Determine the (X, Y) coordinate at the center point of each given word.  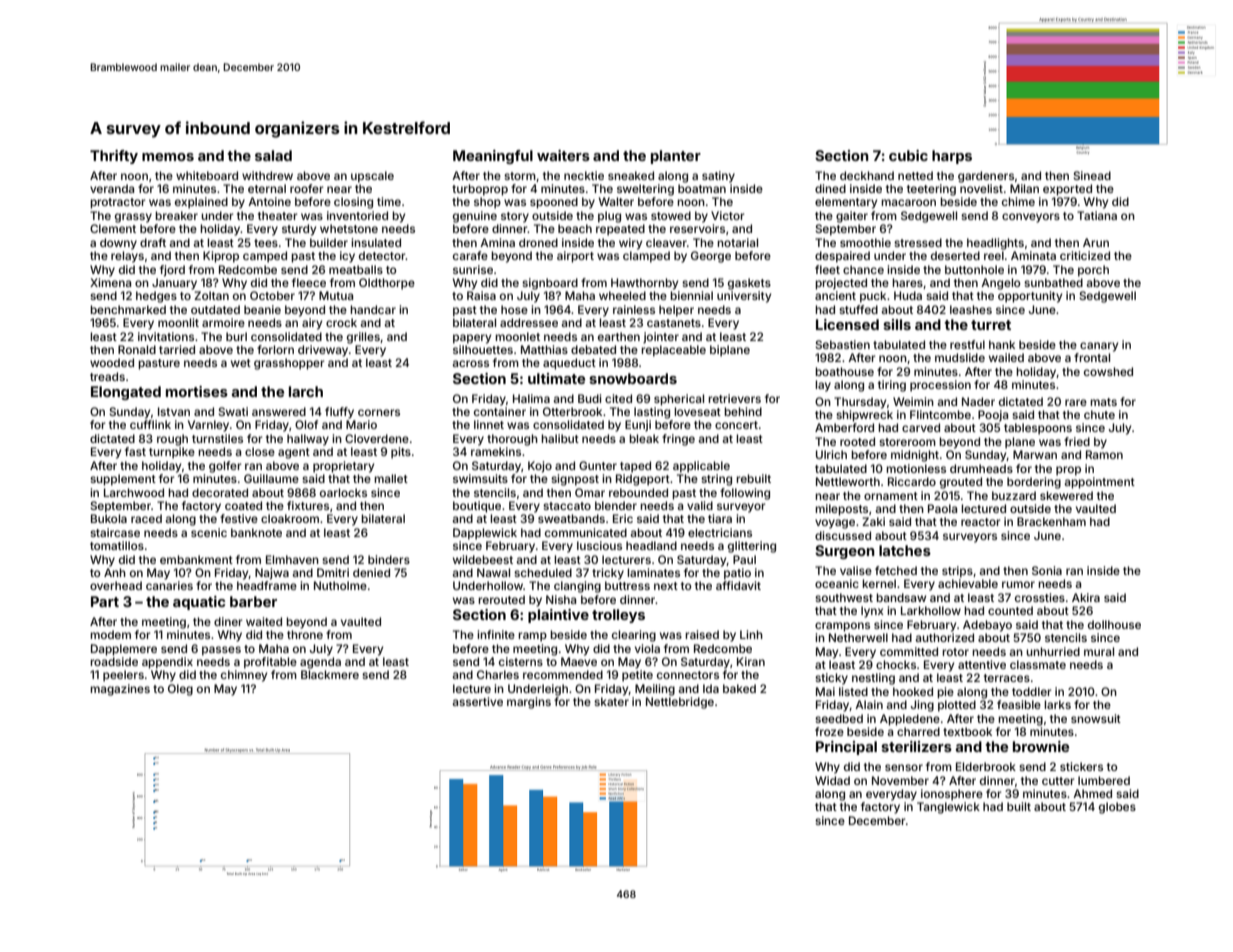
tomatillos (117, 545)
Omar (590, 492)
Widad (832, 780)
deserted (955, 255)
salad (273, 155)
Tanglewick (948, 808)
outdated (215, 309)
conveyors (1031, 218)
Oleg (180, 690)
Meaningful (493, 157)
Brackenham (1051, 521)
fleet (827, 269)
